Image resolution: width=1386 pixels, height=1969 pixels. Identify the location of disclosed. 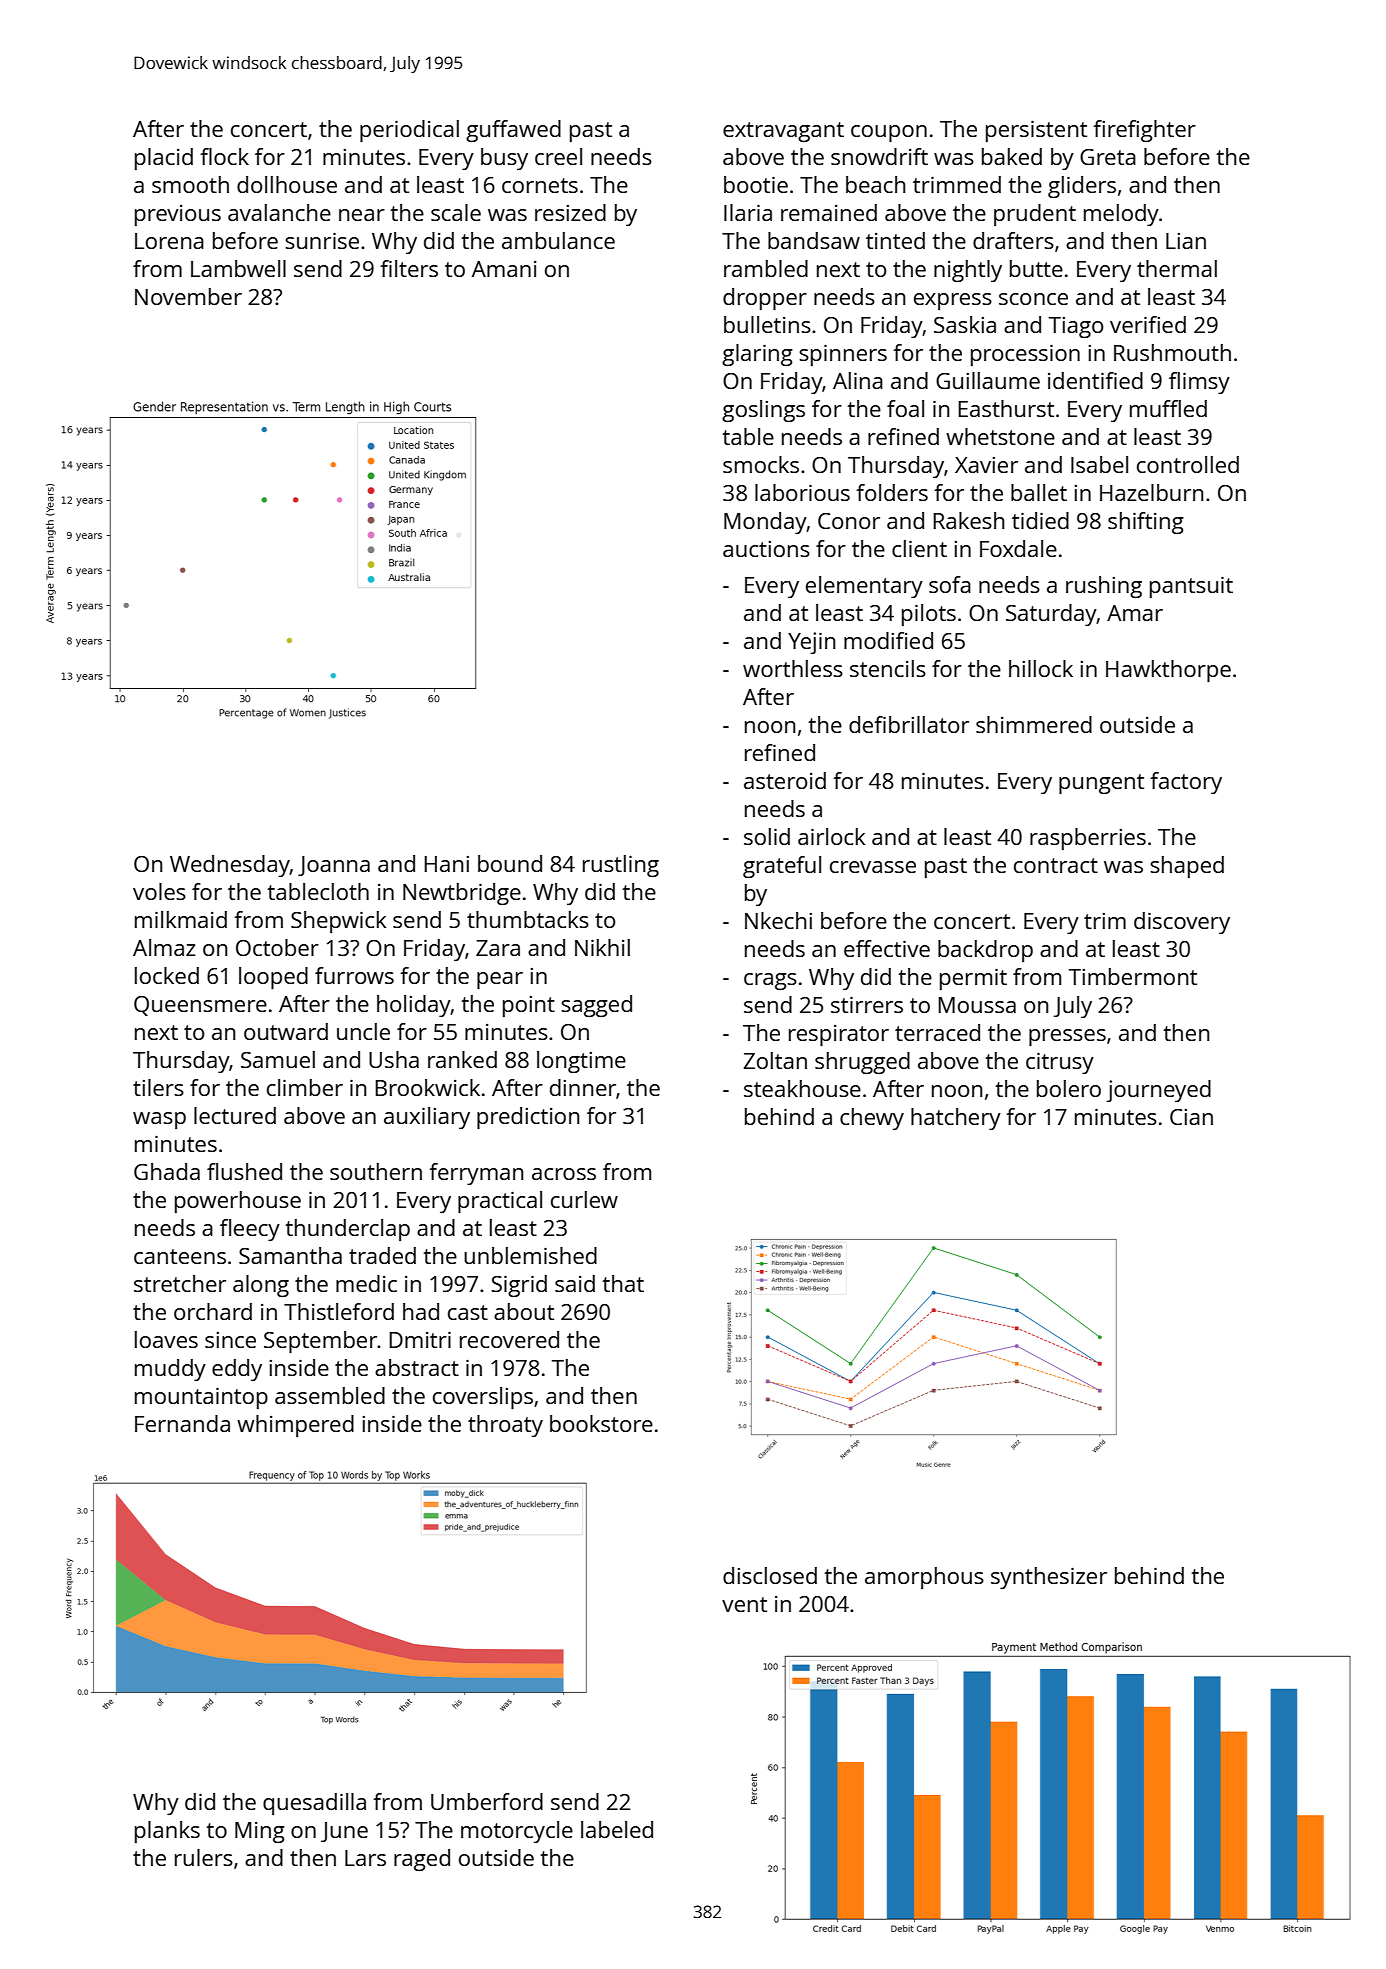
(770, 1575).
